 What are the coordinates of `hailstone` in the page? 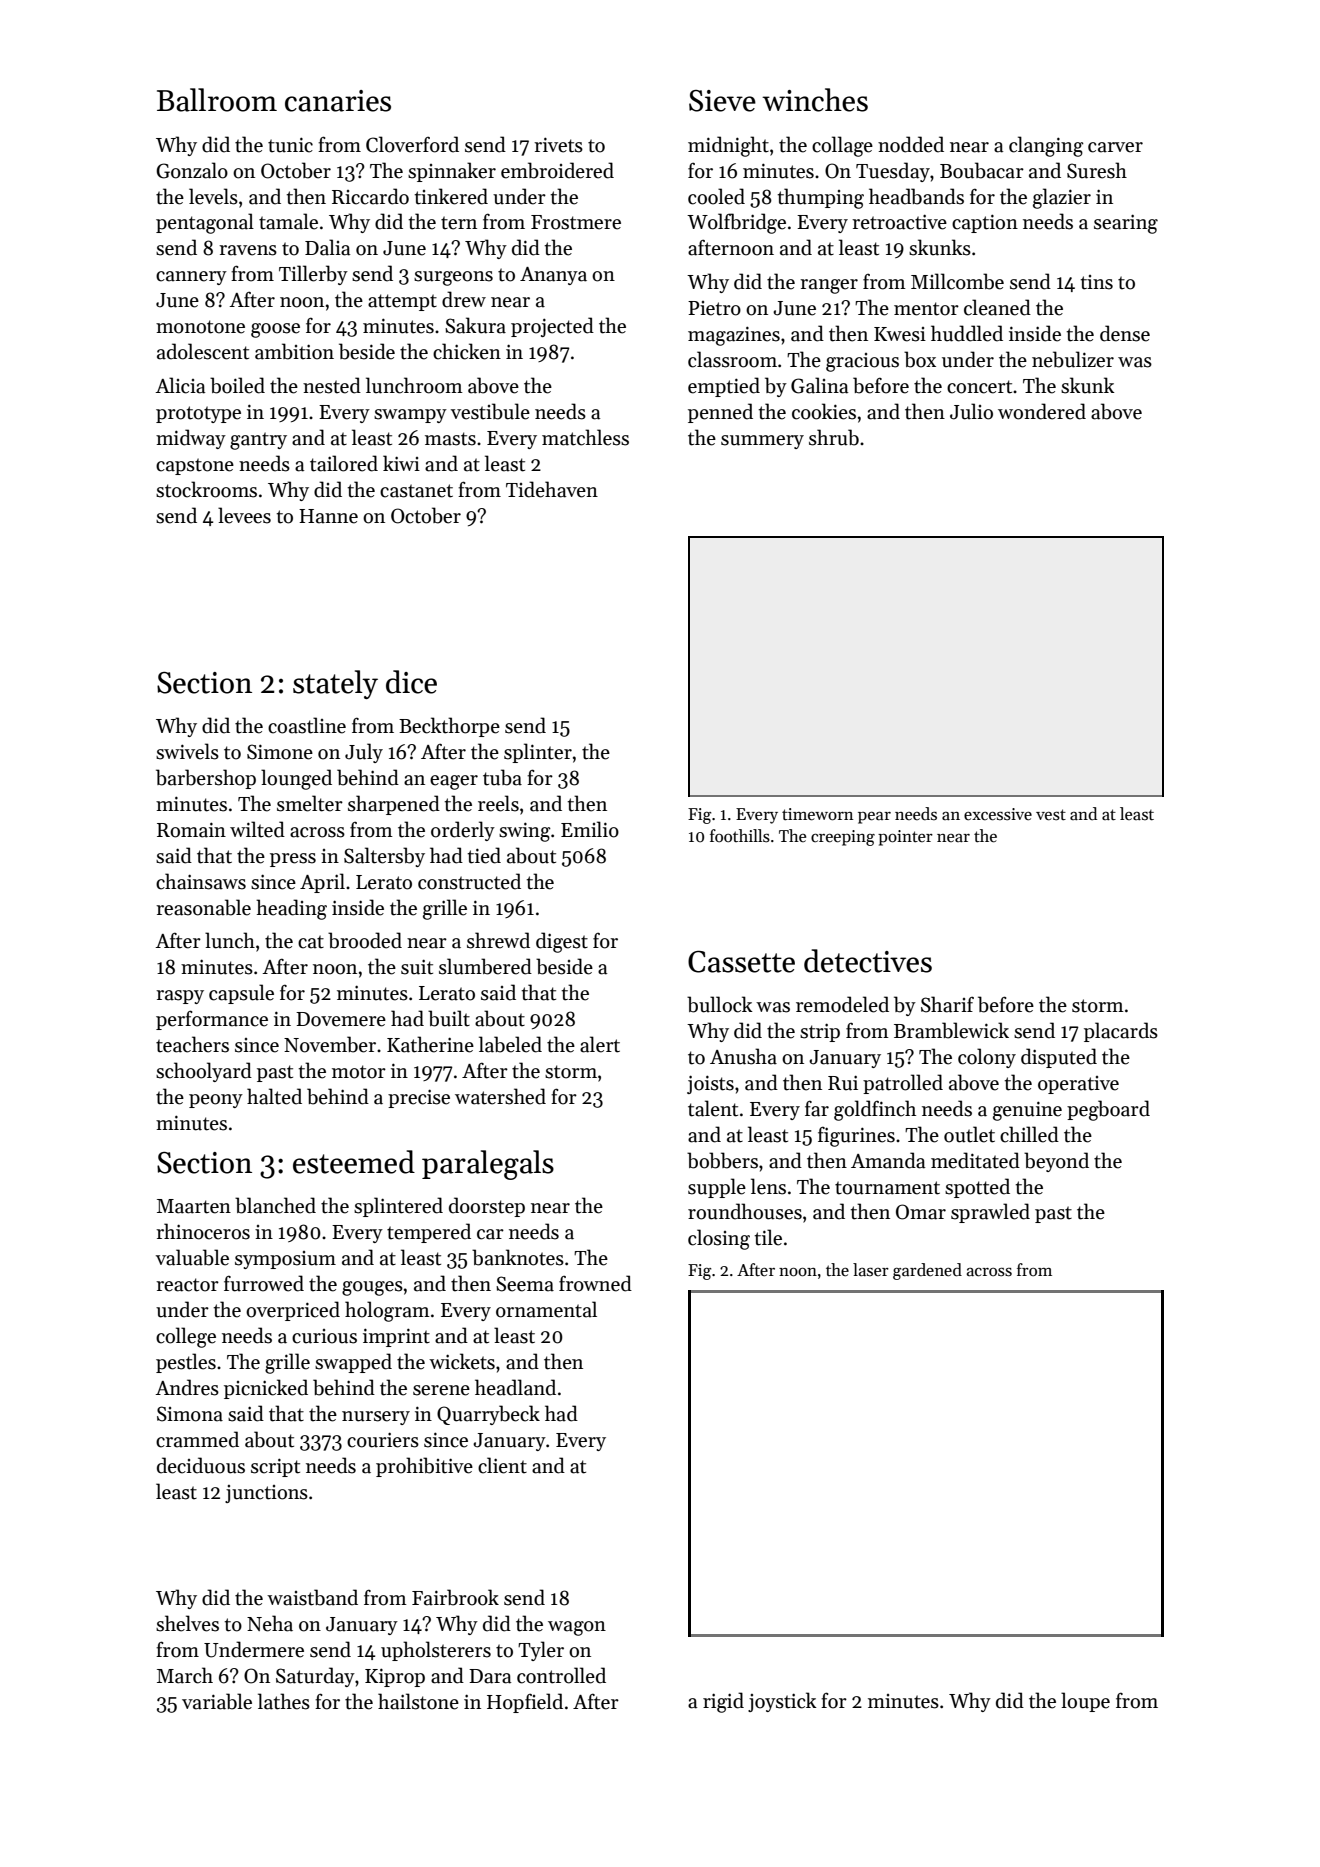 It's located at (418, 1701).
